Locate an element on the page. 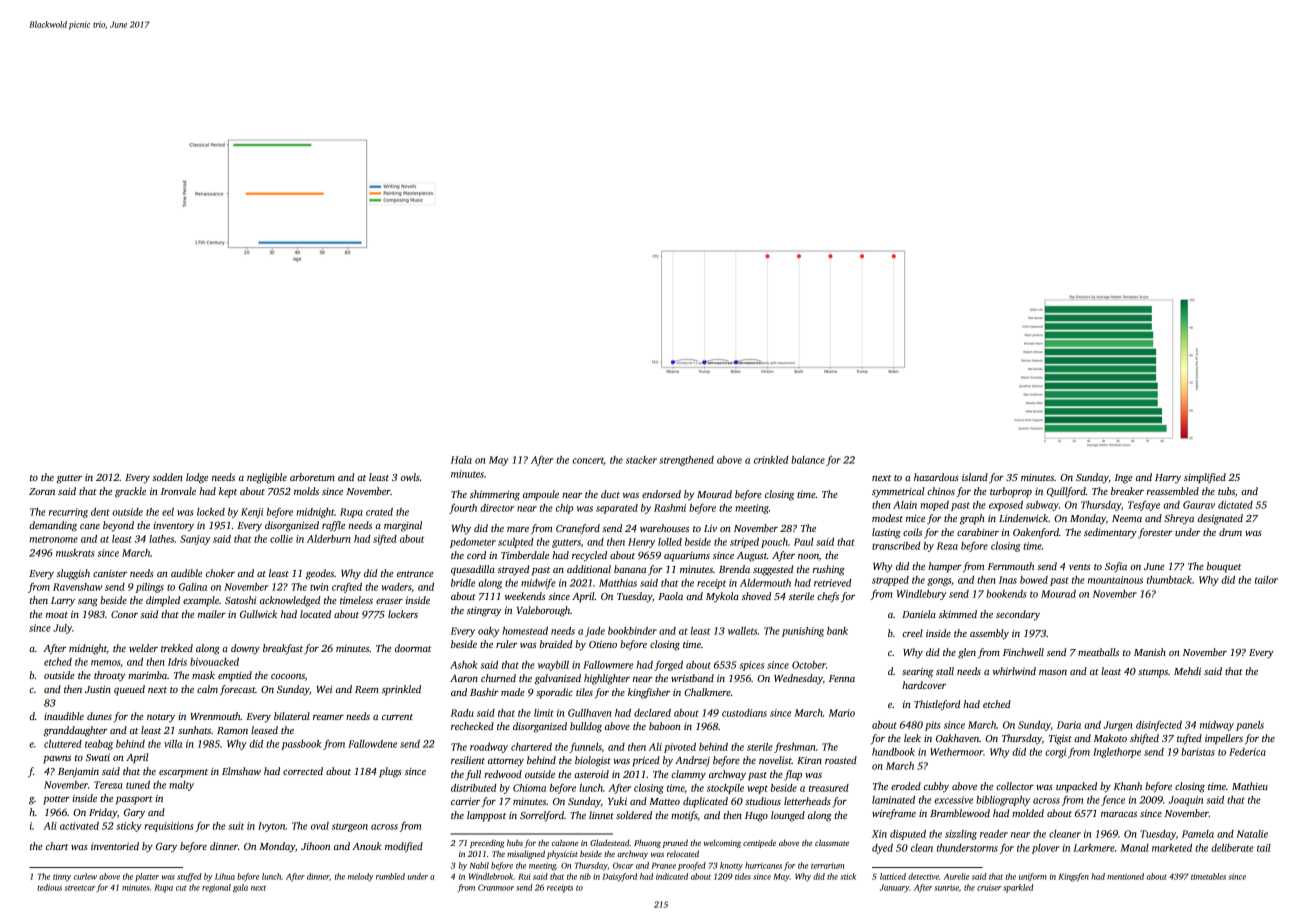 This page has width=1308, height=924. Inge is located at coordinates (1123, 479).
